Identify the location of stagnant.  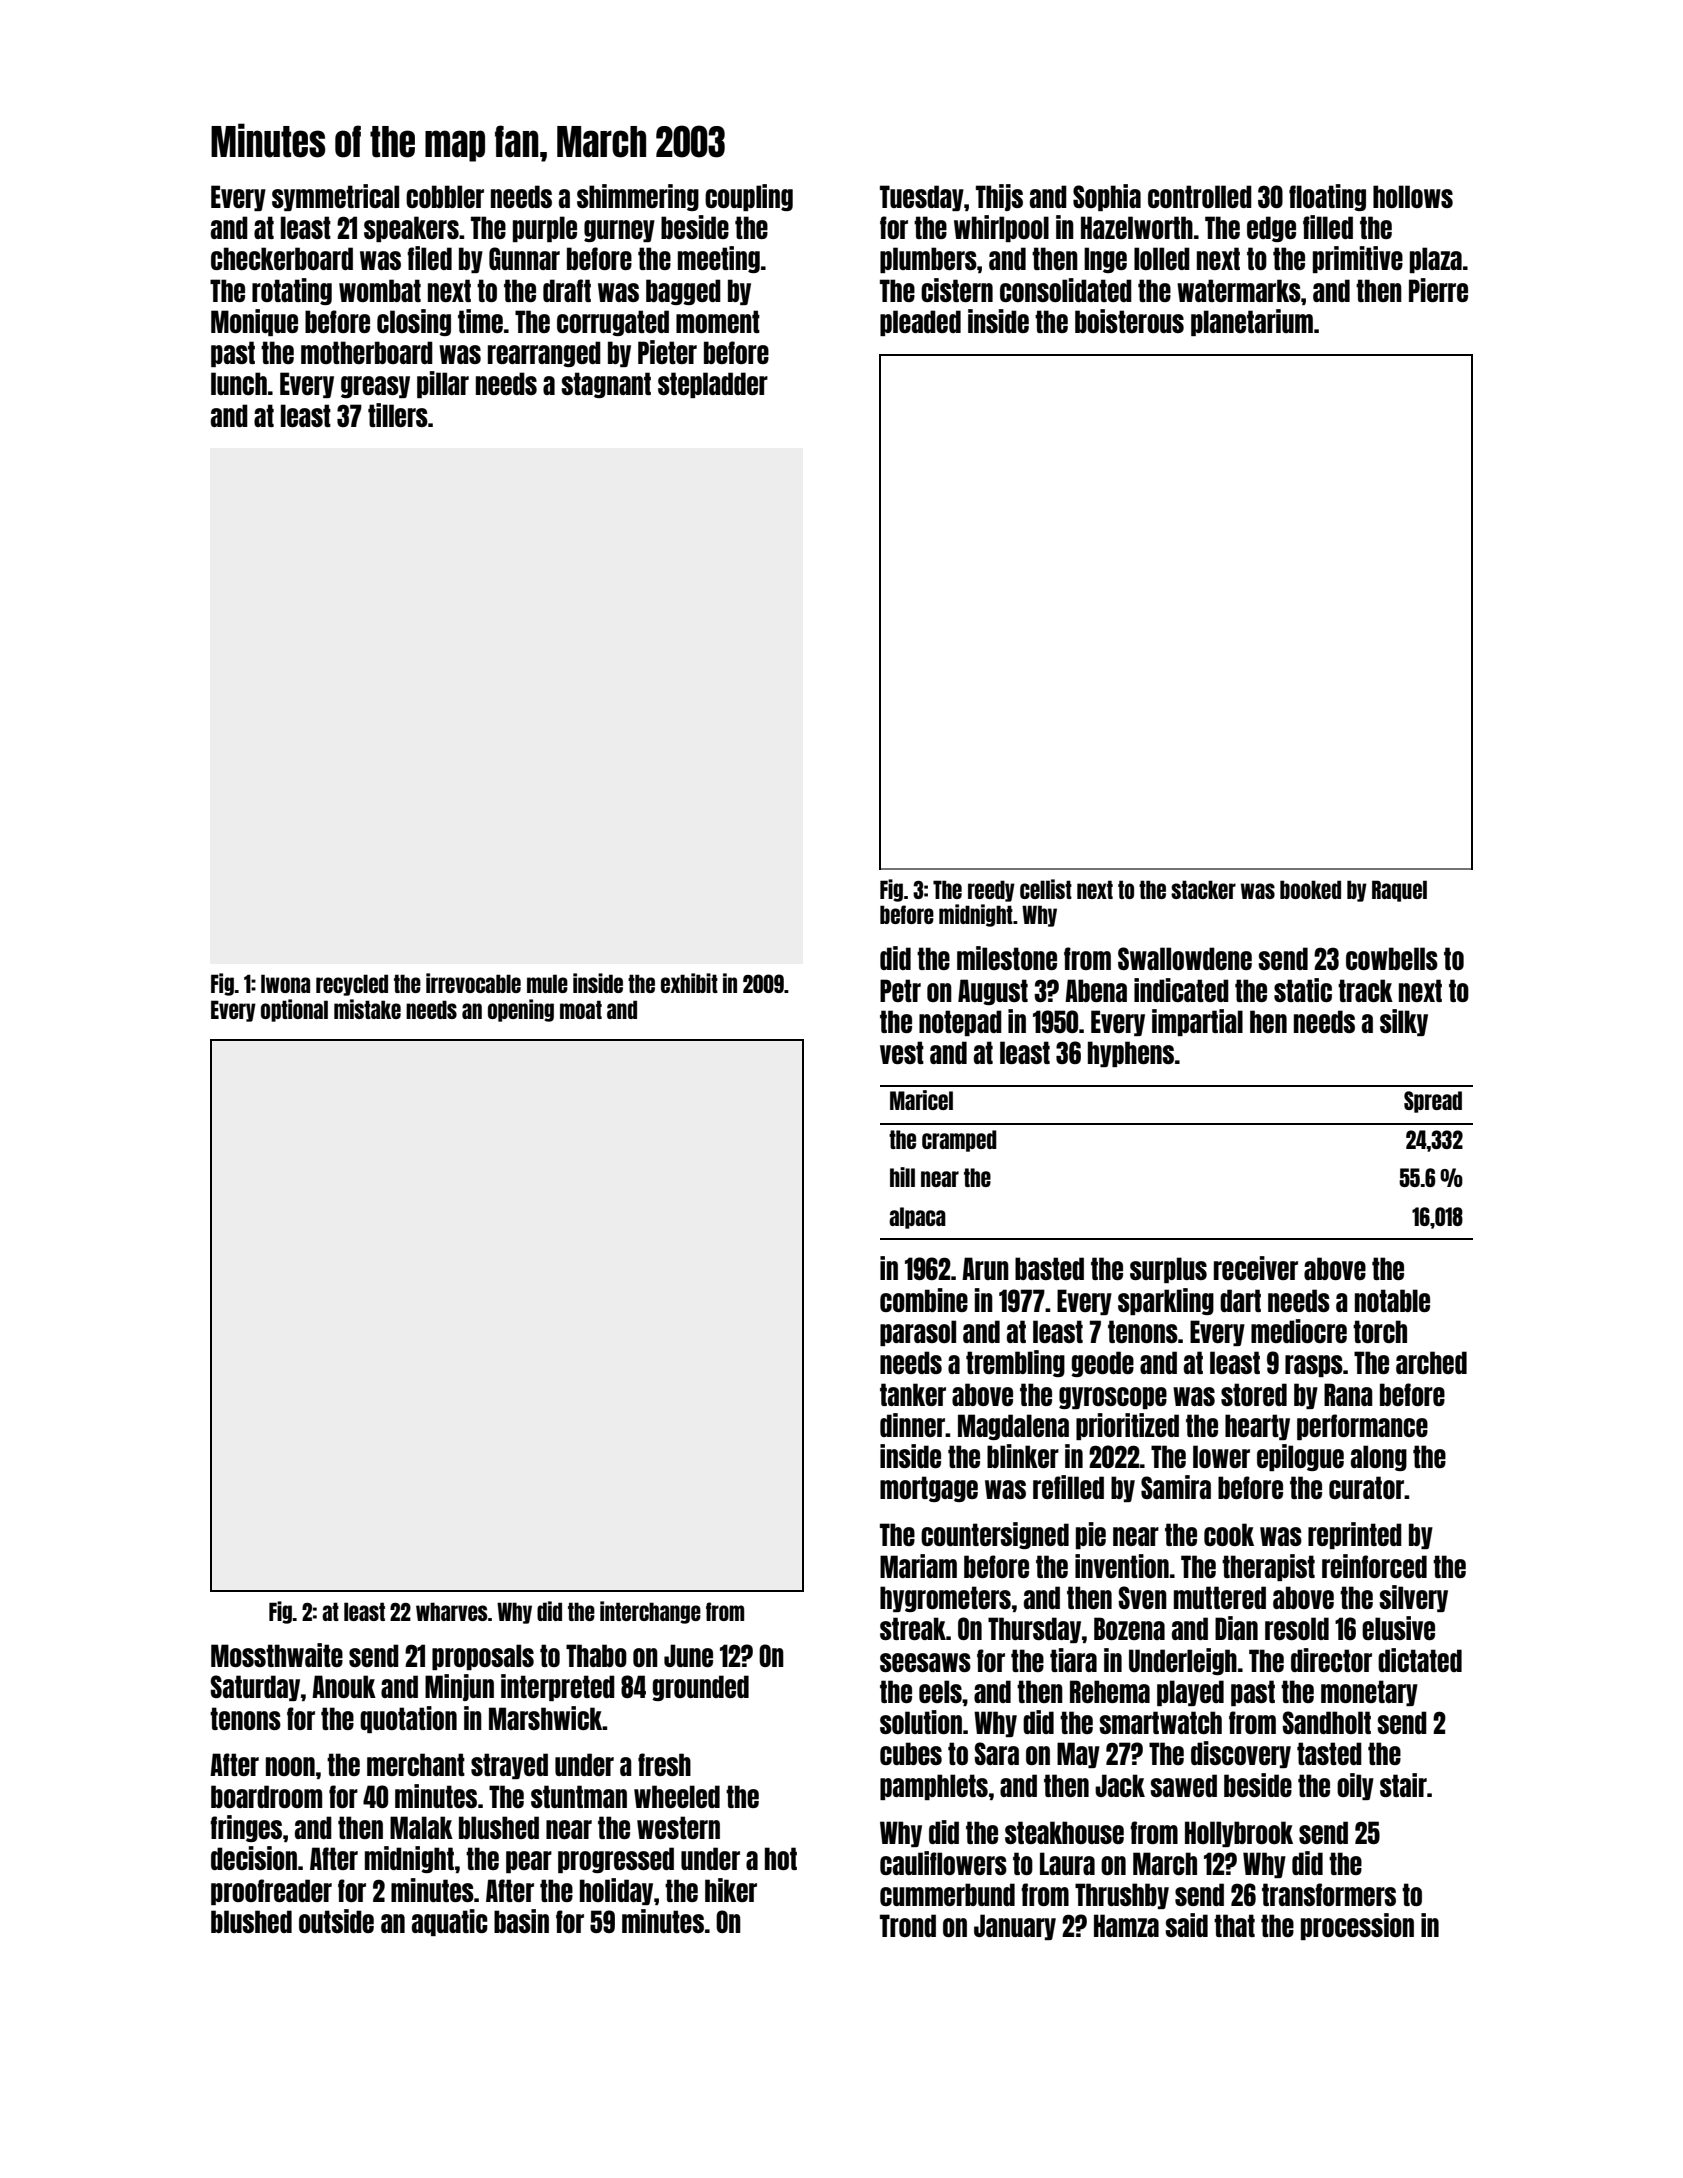
(606, 385).
